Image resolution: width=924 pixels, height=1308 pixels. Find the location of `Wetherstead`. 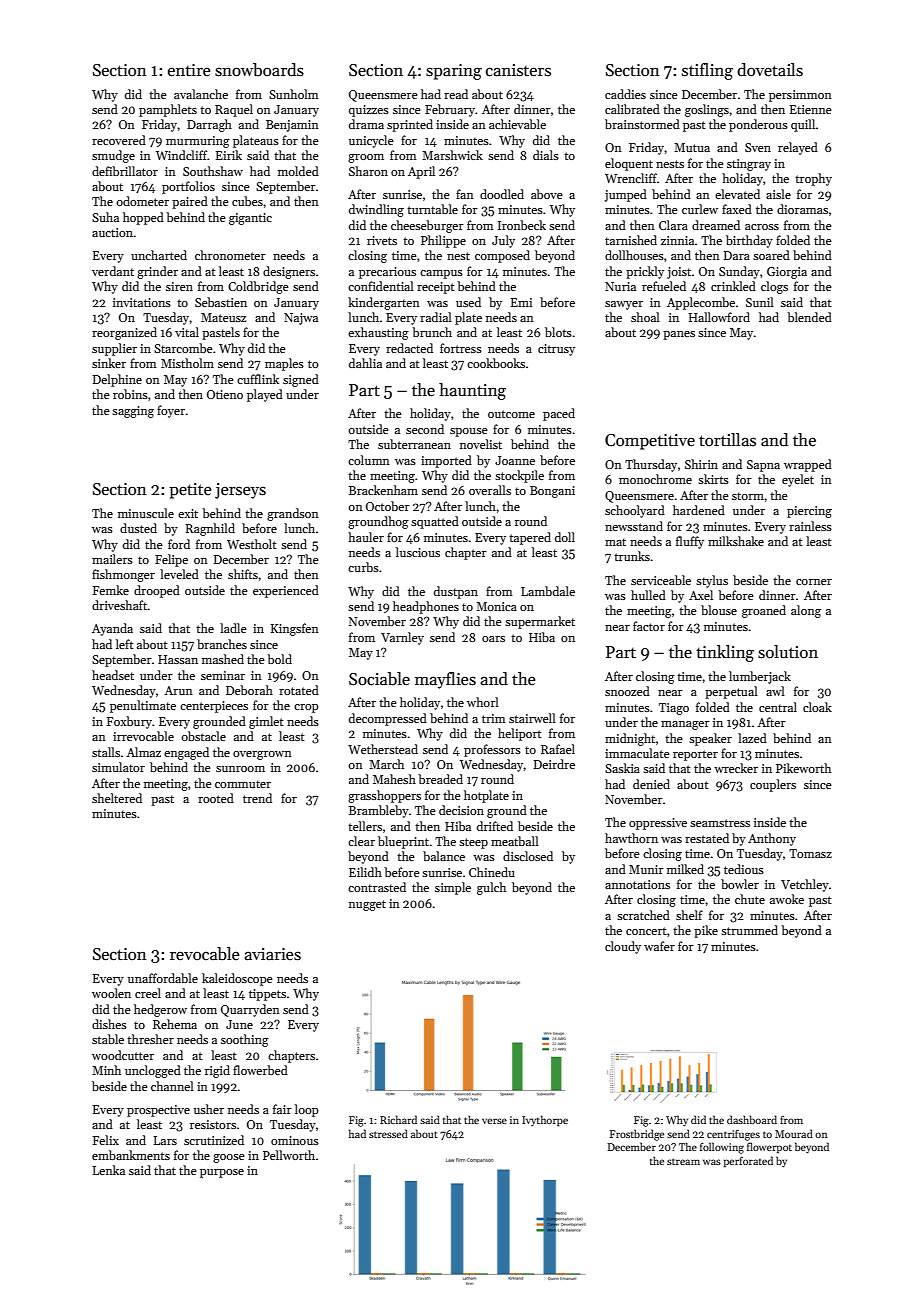

Wetherstead is located at coordinates (383, 749).
